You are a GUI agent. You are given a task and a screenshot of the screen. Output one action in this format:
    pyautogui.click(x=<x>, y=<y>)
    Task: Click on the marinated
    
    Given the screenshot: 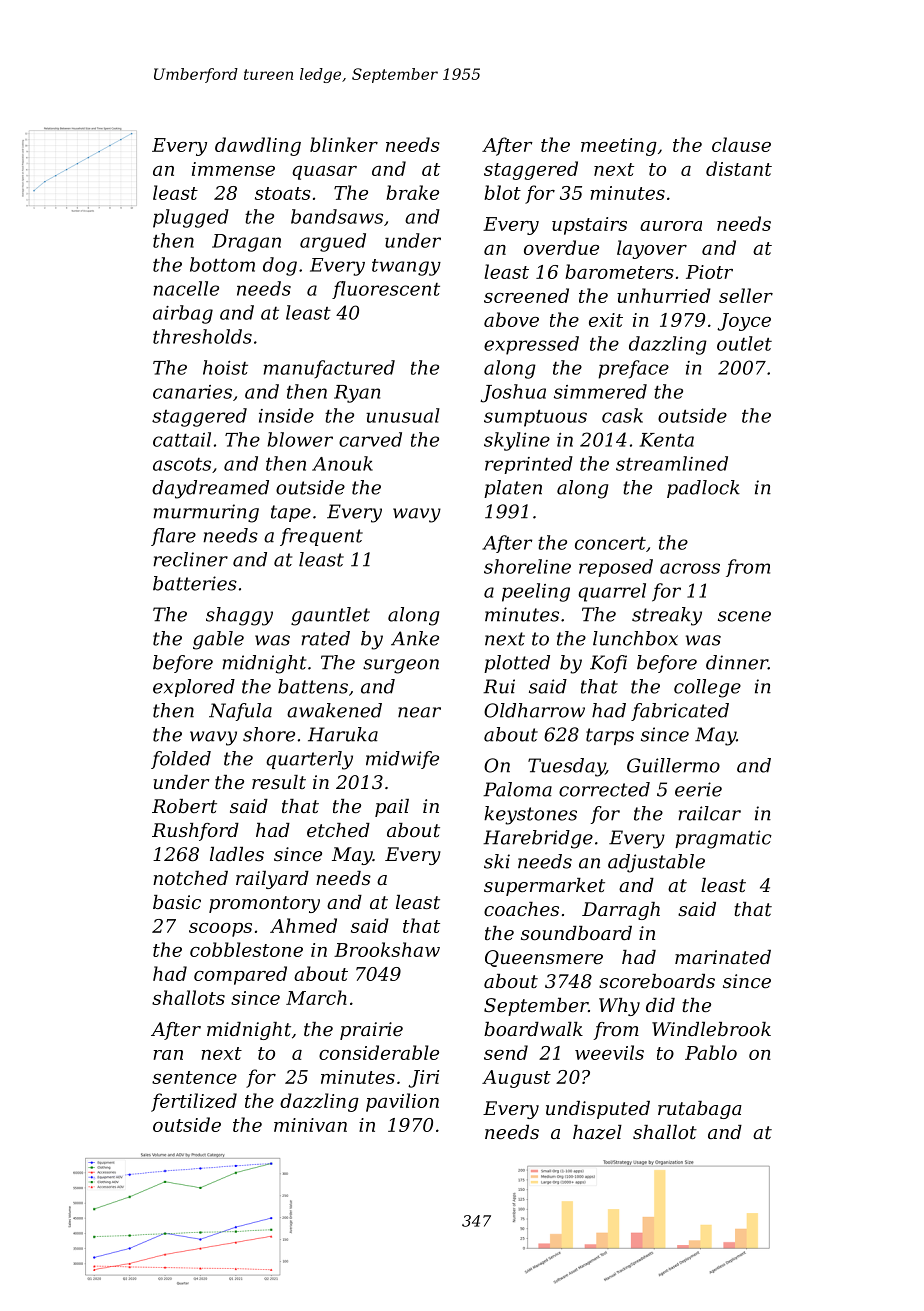 What is the action you would take?
    pyautogui.click(x=723, y=957)
